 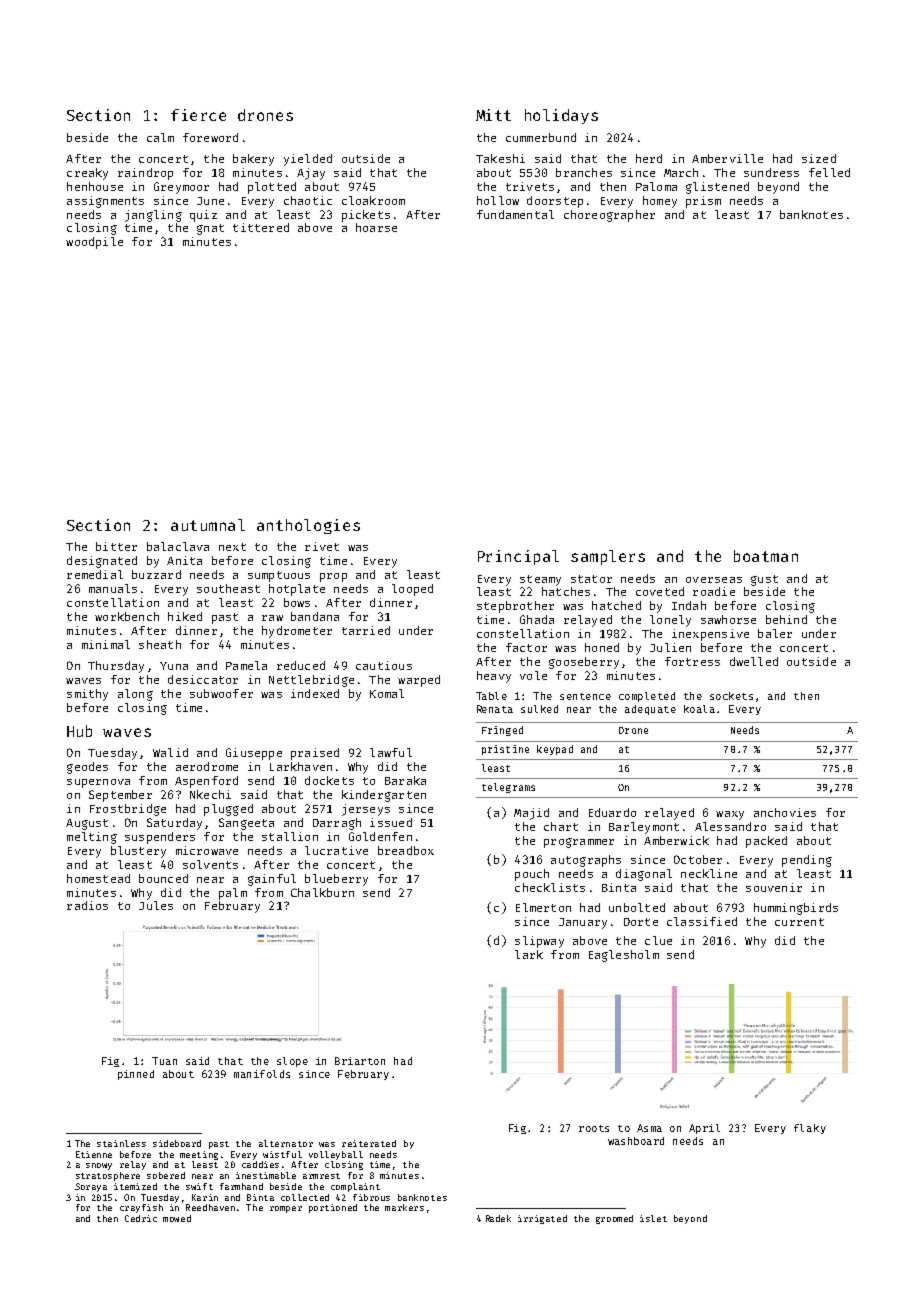 What do you see at coordinates (286, 1143) in the screenshot?
I see `alternator` at bounding box center [286, 1143].
